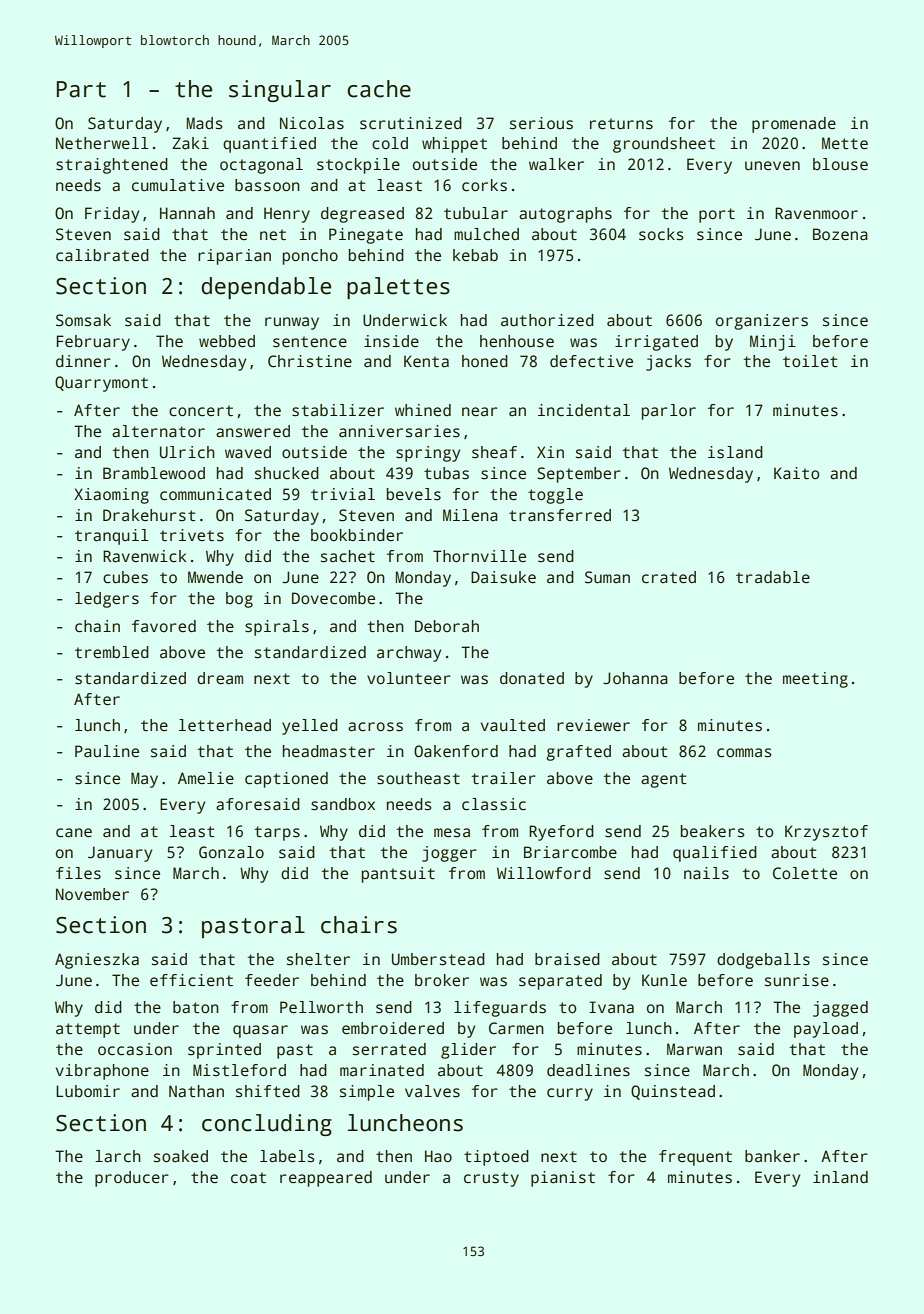 This document has width=924, height=1314. I want to click on Willowford, so click(544, 873).
